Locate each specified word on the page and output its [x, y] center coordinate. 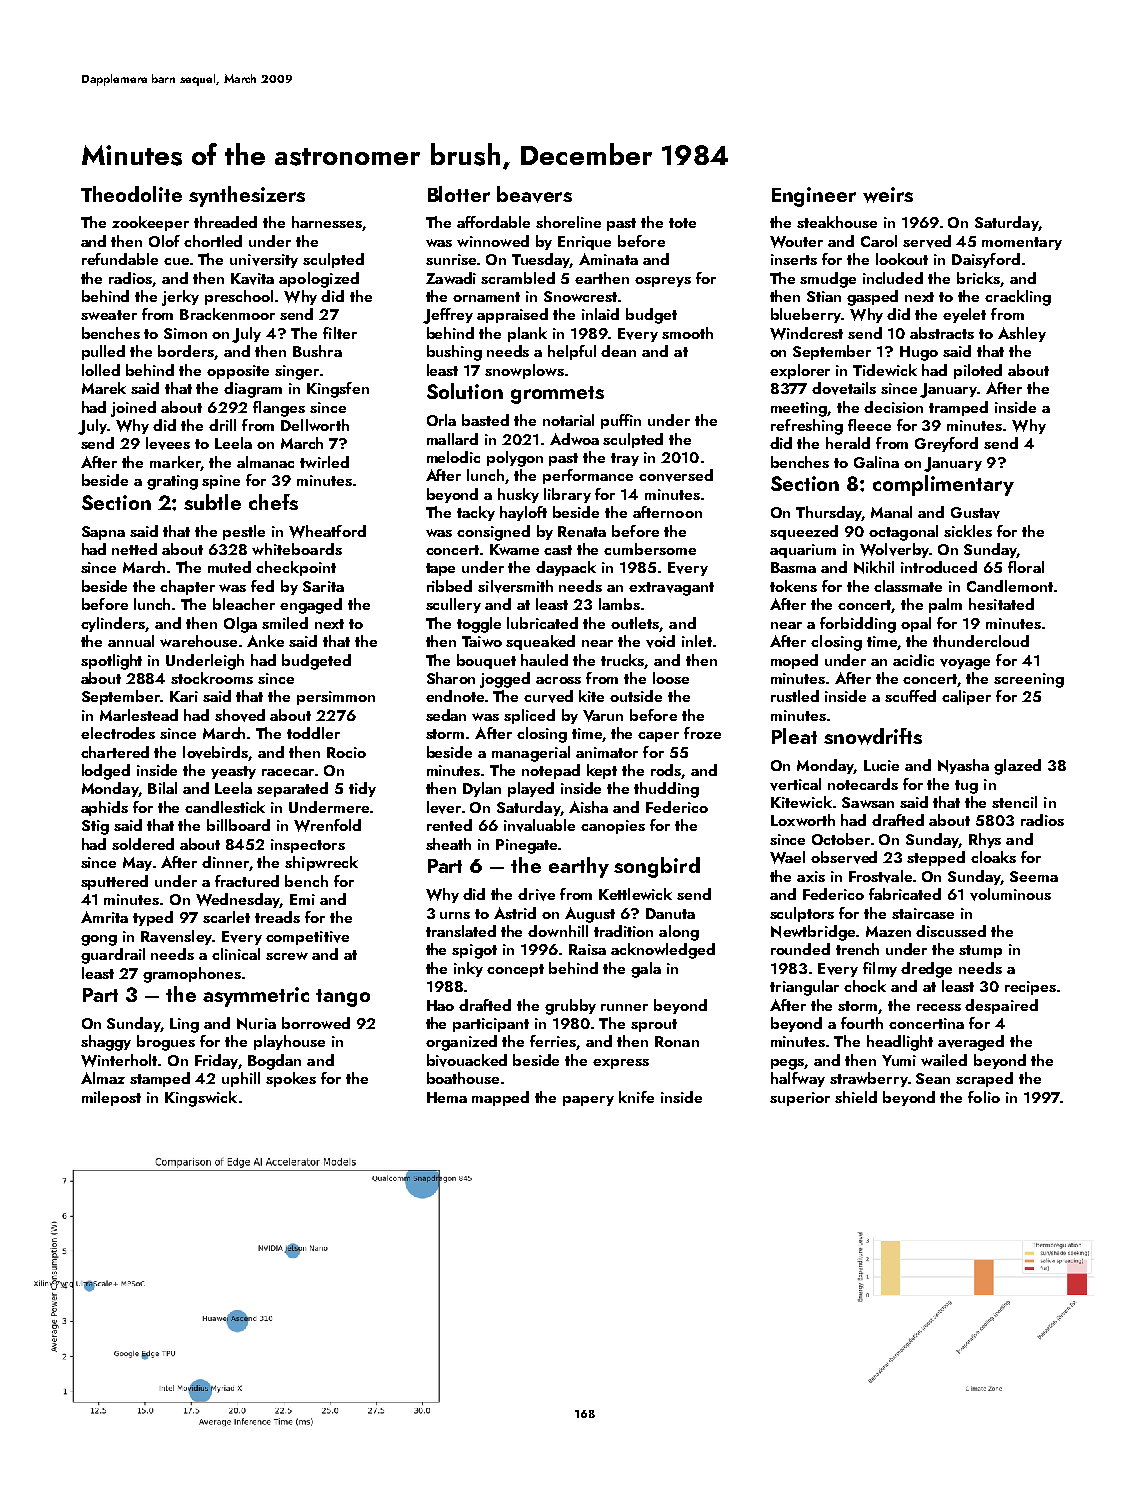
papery [588, 1101]
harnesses [327, 222]
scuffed [910, 696]
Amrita [104, 917]
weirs [888, 195]
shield [856, 1097]
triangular [804, 988]
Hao [440, 1005]
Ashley [1022, 334]
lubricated [542, 623]
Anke [265, 641]
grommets [557, 395]
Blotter [459, 194]
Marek [104, 388]
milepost [111, 1098]
